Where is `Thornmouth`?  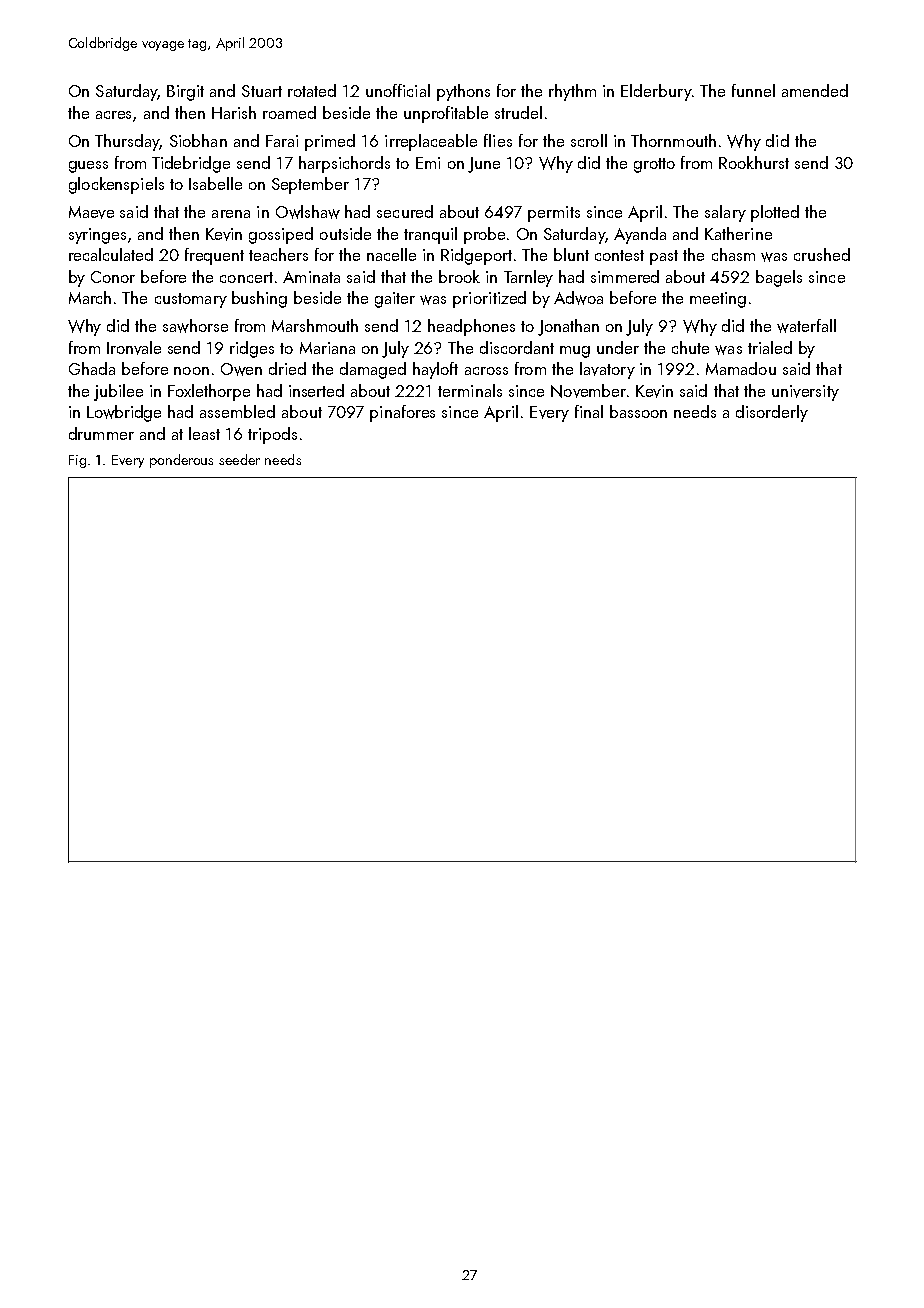 Thornmouth is located at coordinates (673, 140).
